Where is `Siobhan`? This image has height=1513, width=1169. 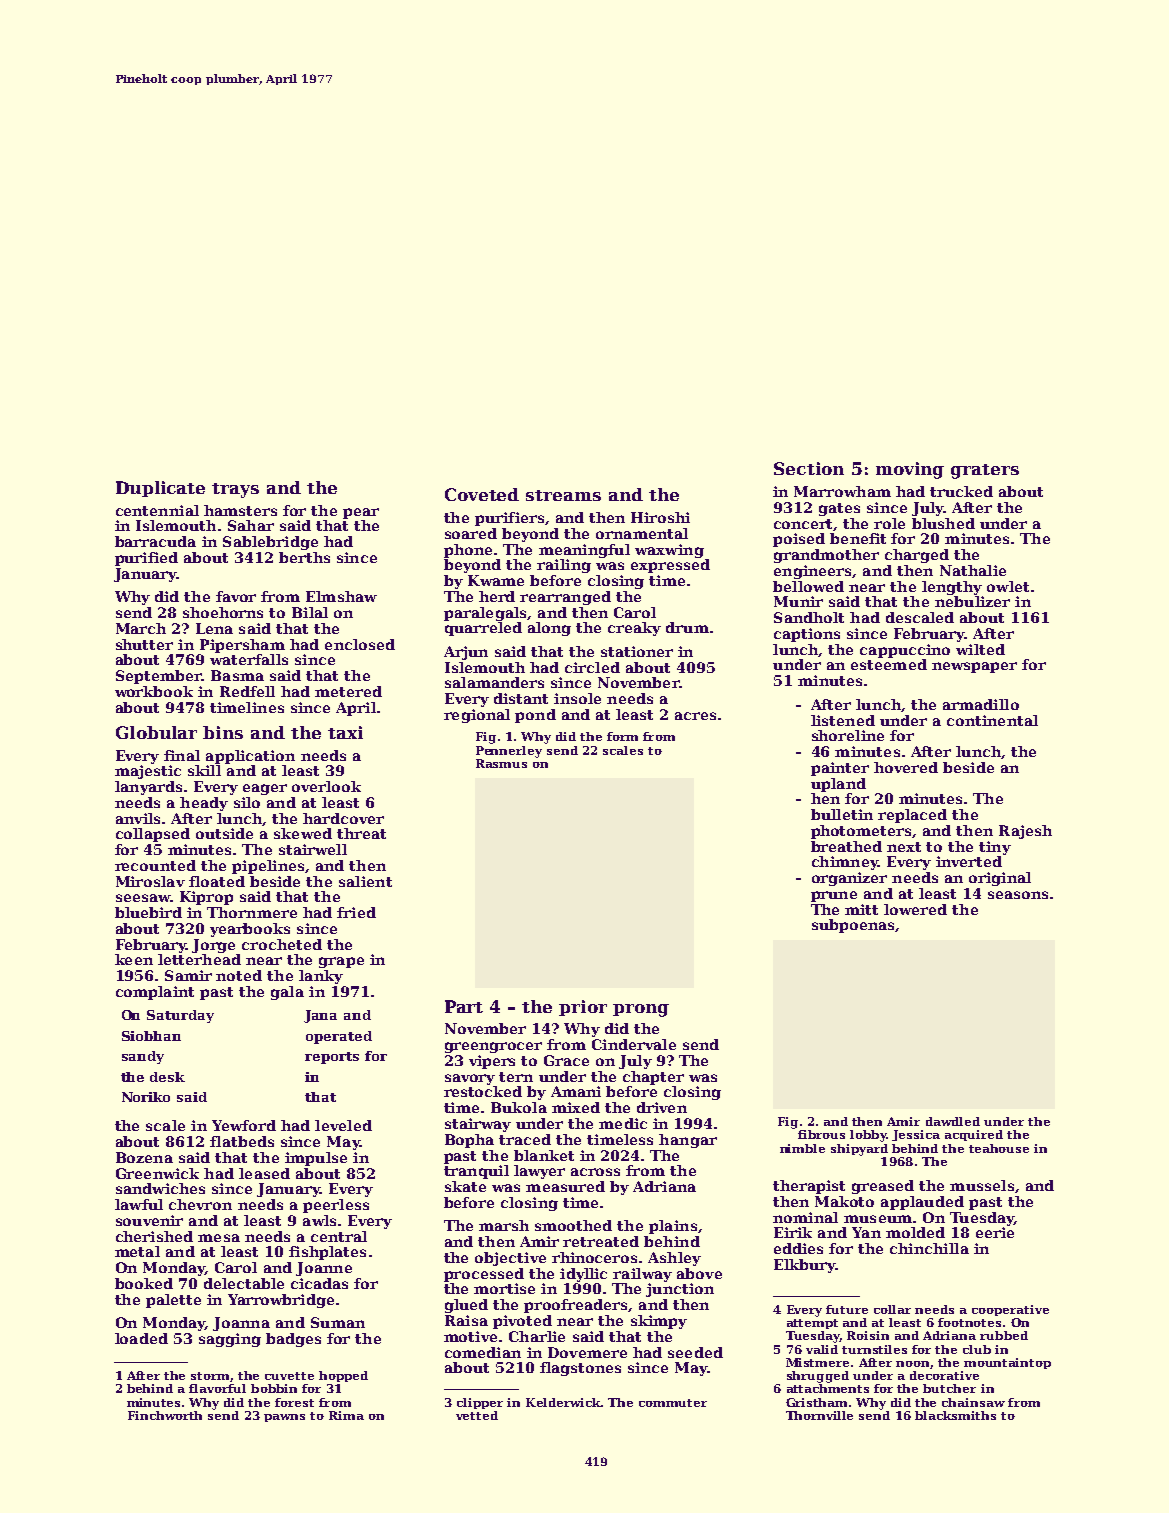
Siobhan is located at coordinates (151, 1036).
